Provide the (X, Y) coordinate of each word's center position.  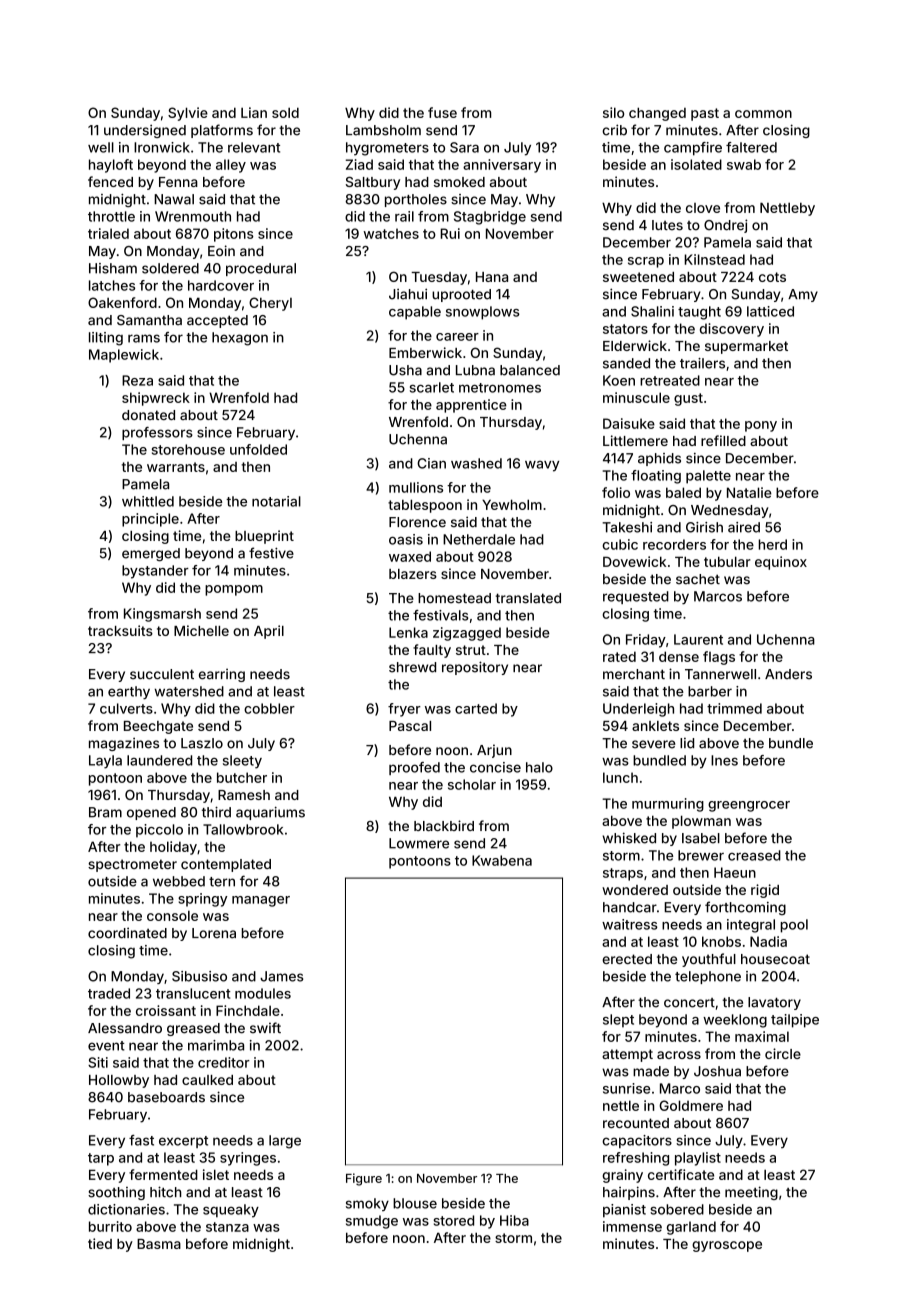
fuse (442, 112)
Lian (254, 112)
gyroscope (727, 1246)
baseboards (166, 1097)
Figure (364, 1179)
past (705, 114)
